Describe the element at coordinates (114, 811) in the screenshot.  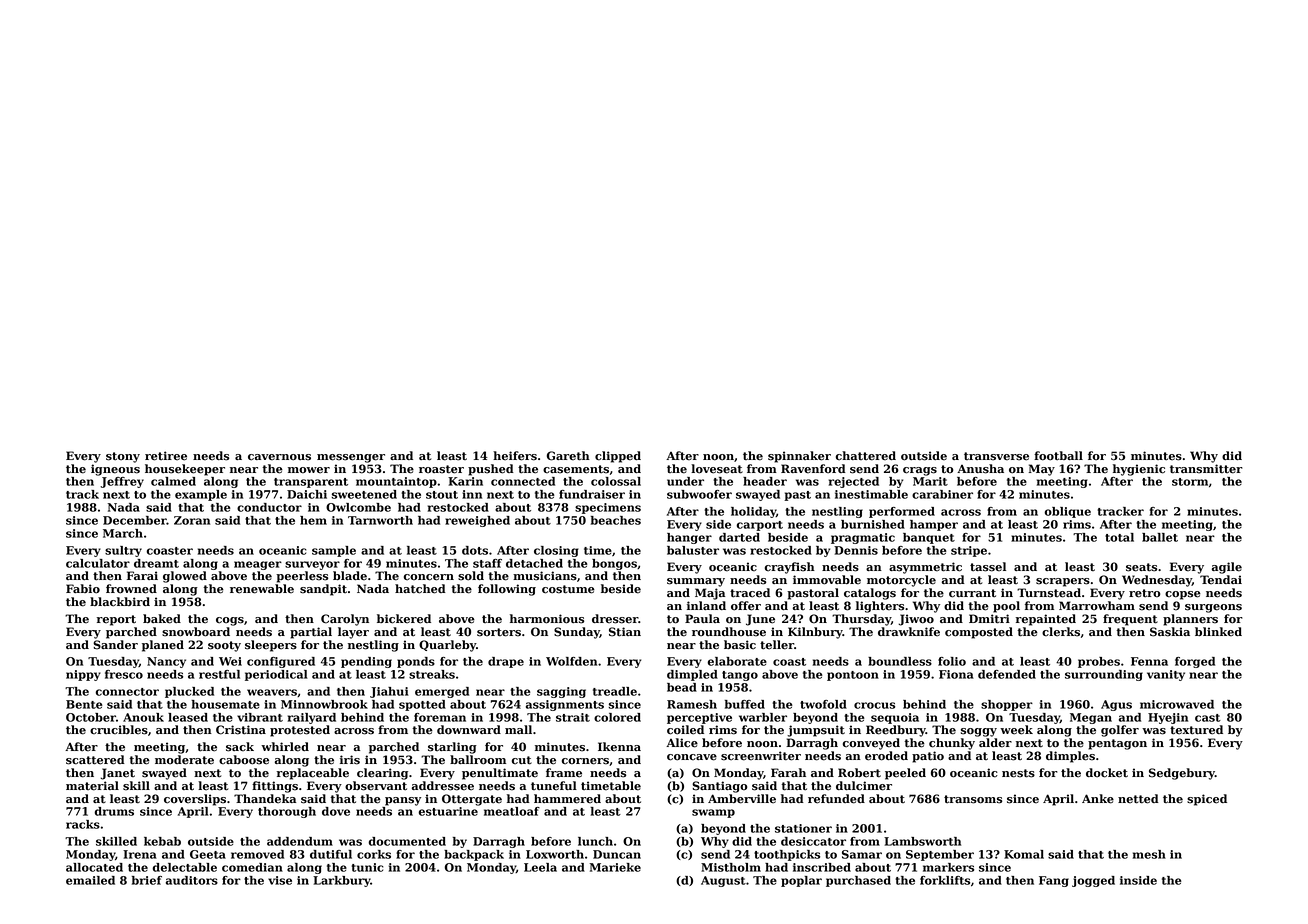
I see `drums` at that location.
